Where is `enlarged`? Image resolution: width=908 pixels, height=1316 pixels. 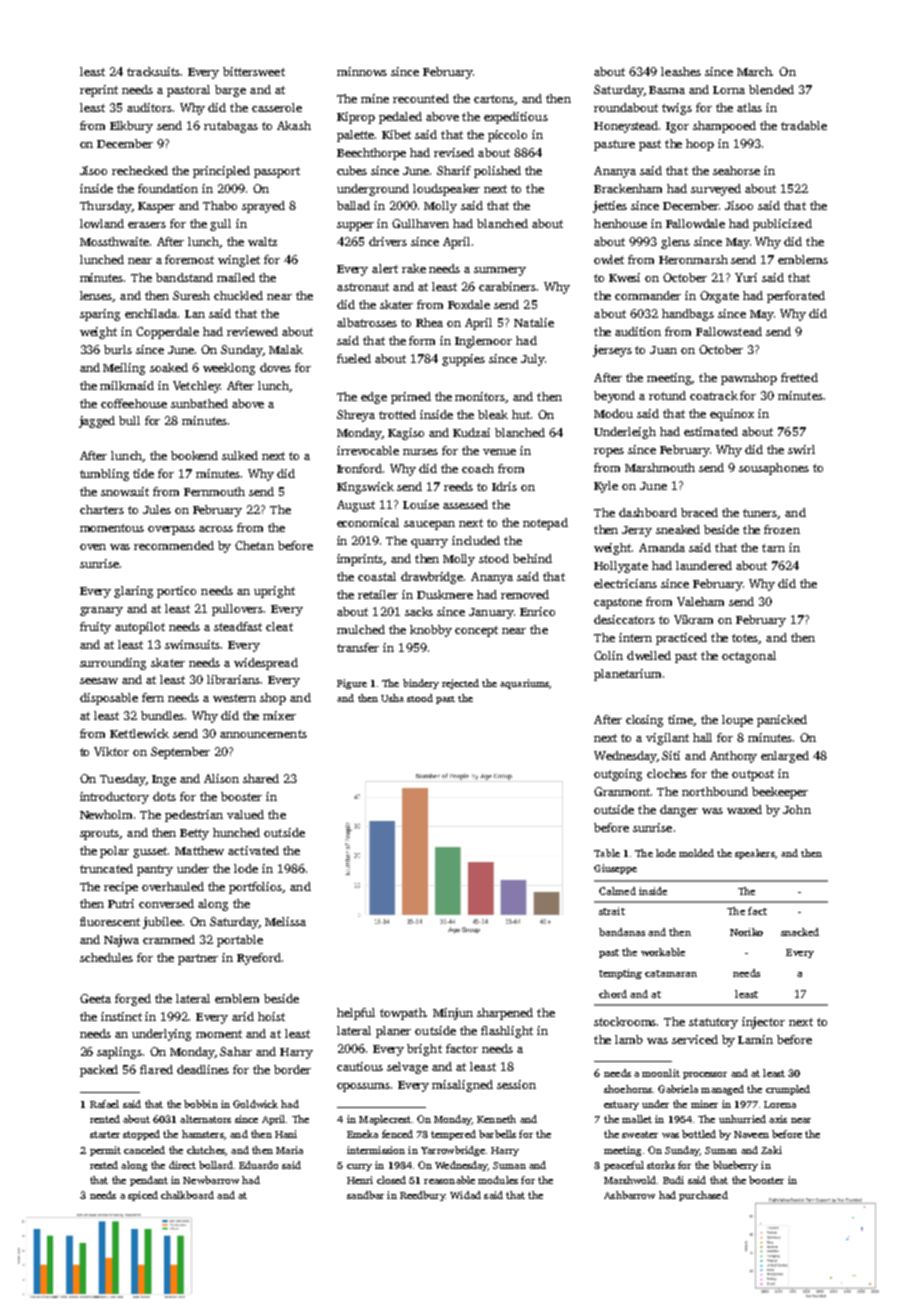
enlarged is located at coordinates (785, 757).
